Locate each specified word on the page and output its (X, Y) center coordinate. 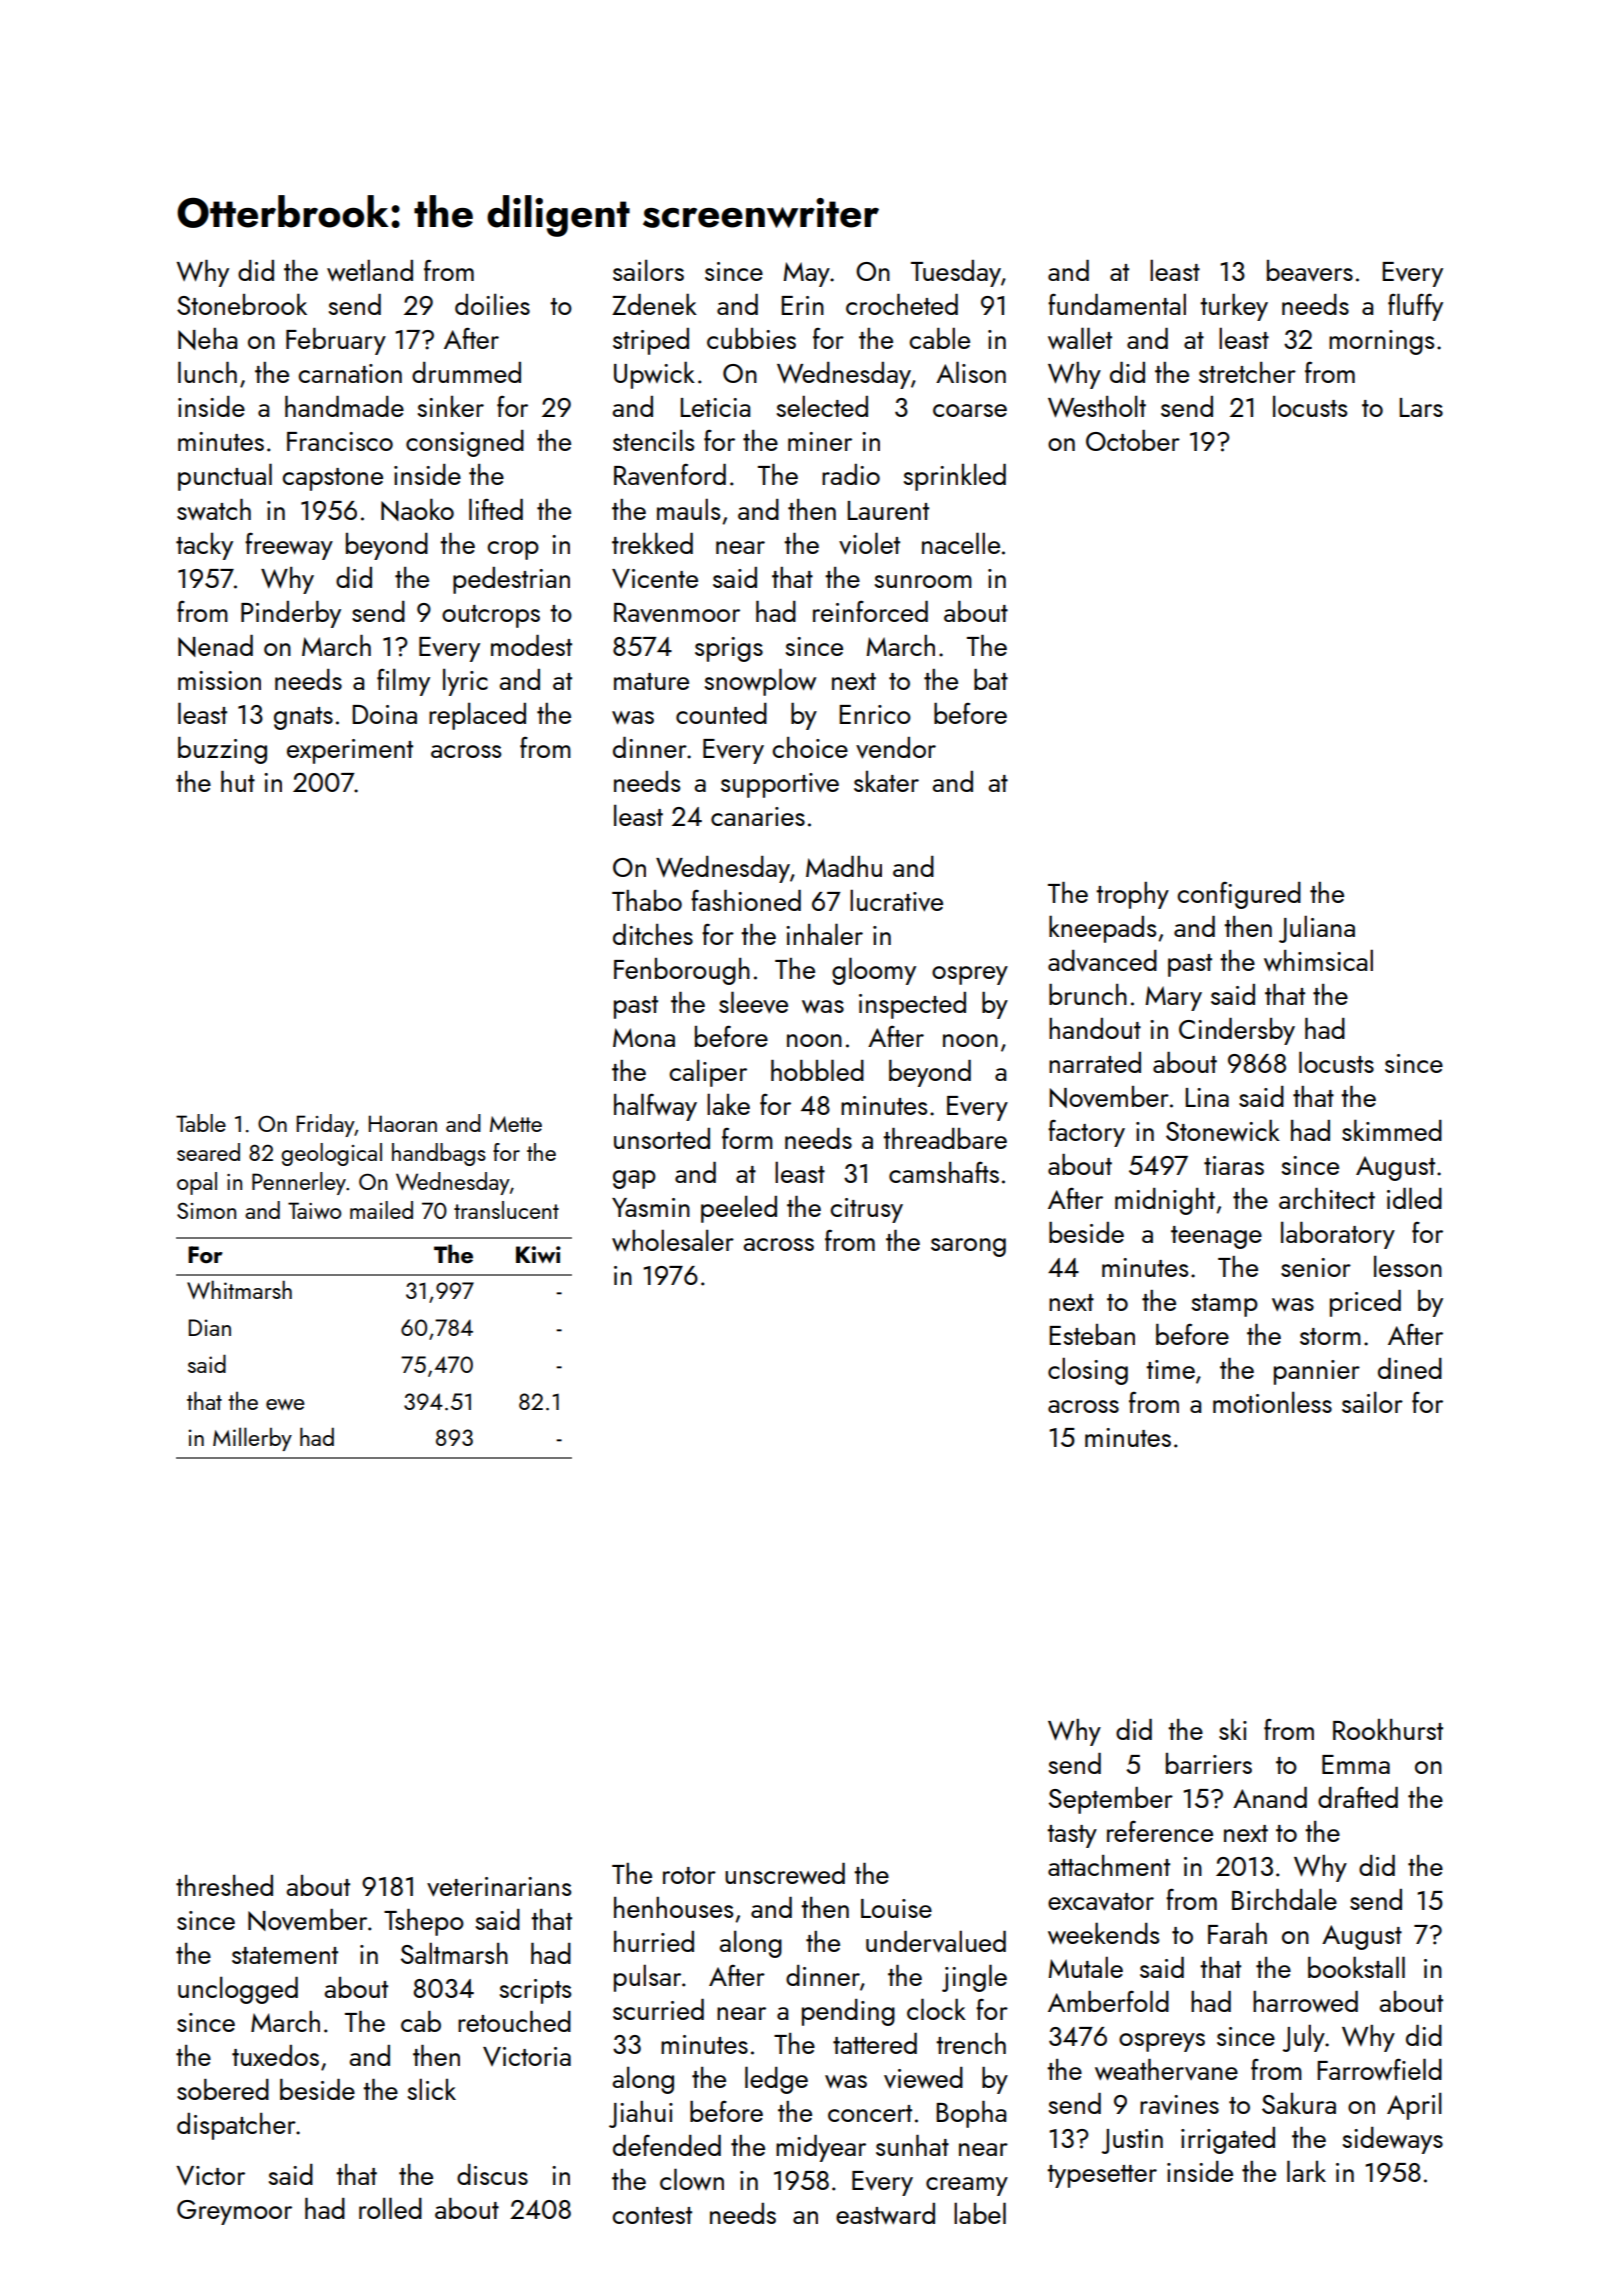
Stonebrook (242, 304)
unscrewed (785, 1874)
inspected (912, 1005)
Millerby (252, 1439)
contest (652, 2215)
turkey (1234, 307)
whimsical (1318, 960)
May (806, 274)
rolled (390, 2208)
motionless (1272, 1402)
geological (331, 1154)
